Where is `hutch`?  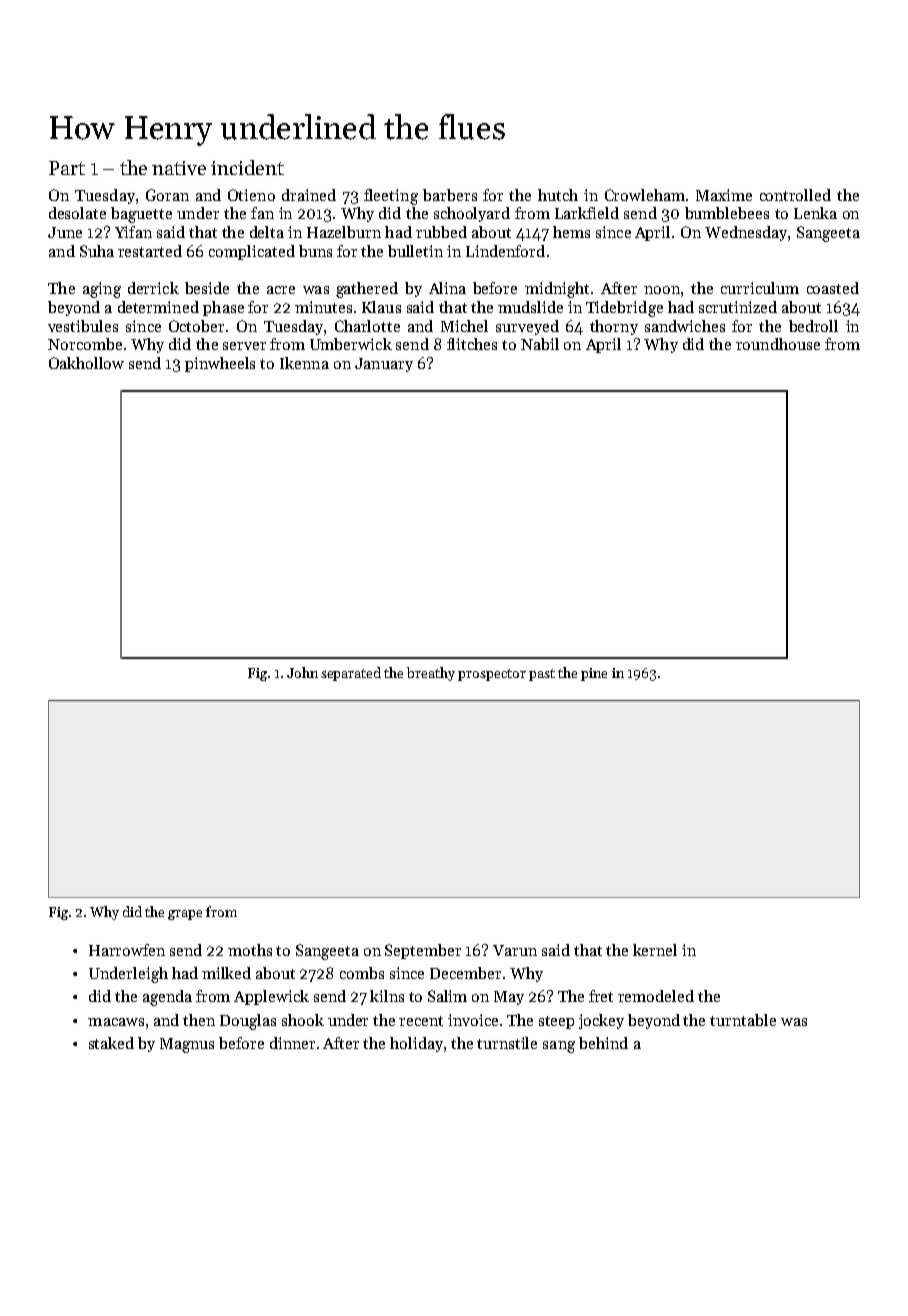
hutch is located at coordinates (558, 195).
